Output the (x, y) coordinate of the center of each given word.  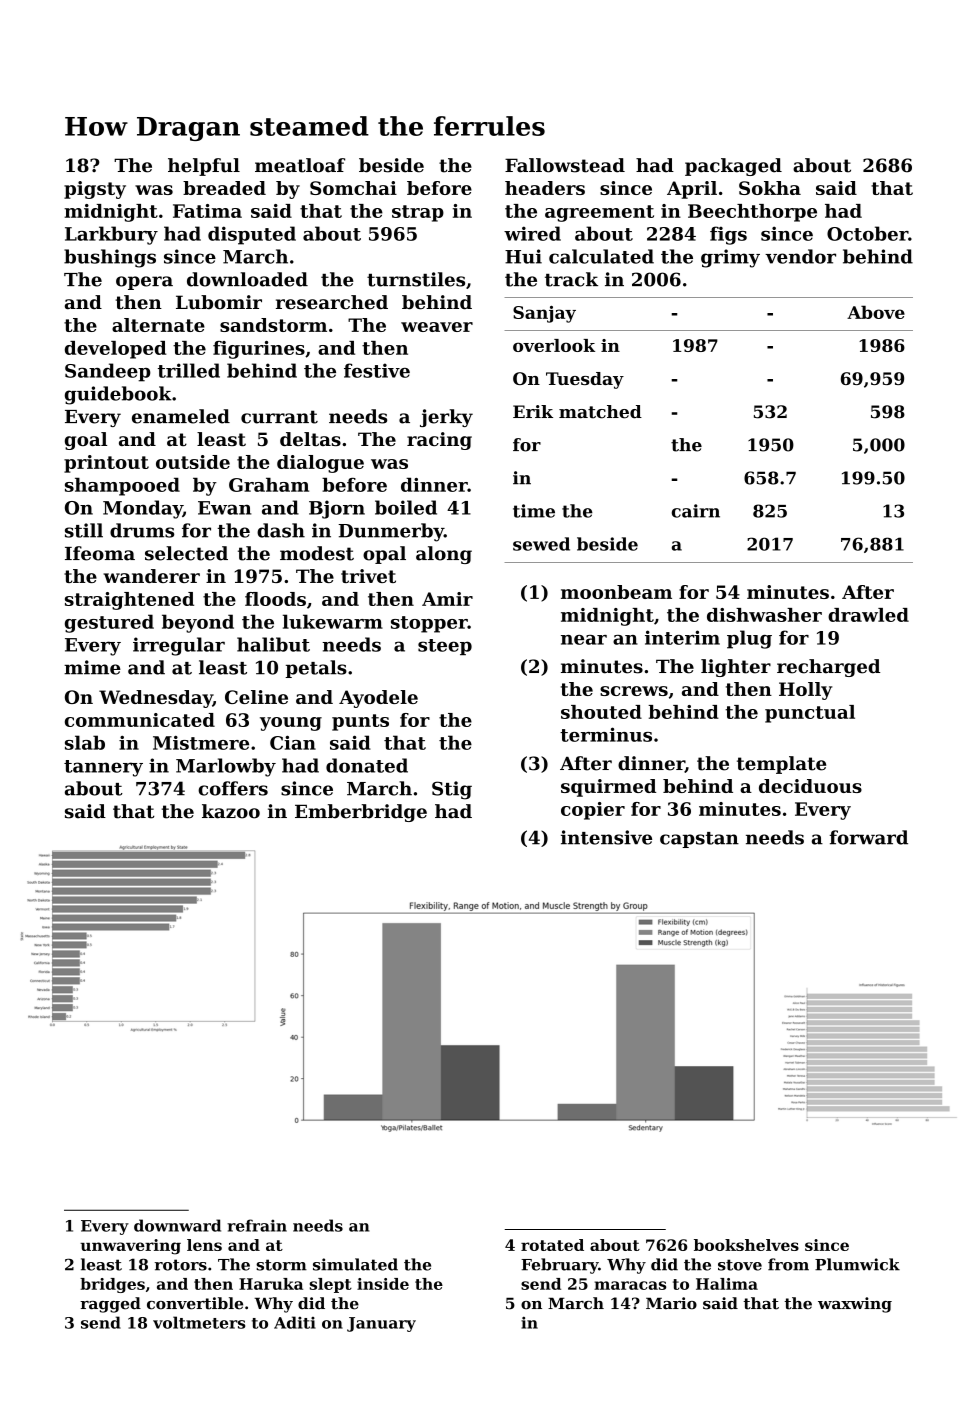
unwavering (130, 1247)
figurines (259, 350)
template (781, 765)
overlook (554, 345)
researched (332, 302)
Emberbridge (361, 813)
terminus (606, 734)
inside (383, 1284)
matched (600, 412)
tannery (103, 768)
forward (869, 837)
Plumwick (857, 1264)
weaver (437, 327)
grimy (730, 258)
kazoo (231, 811)
